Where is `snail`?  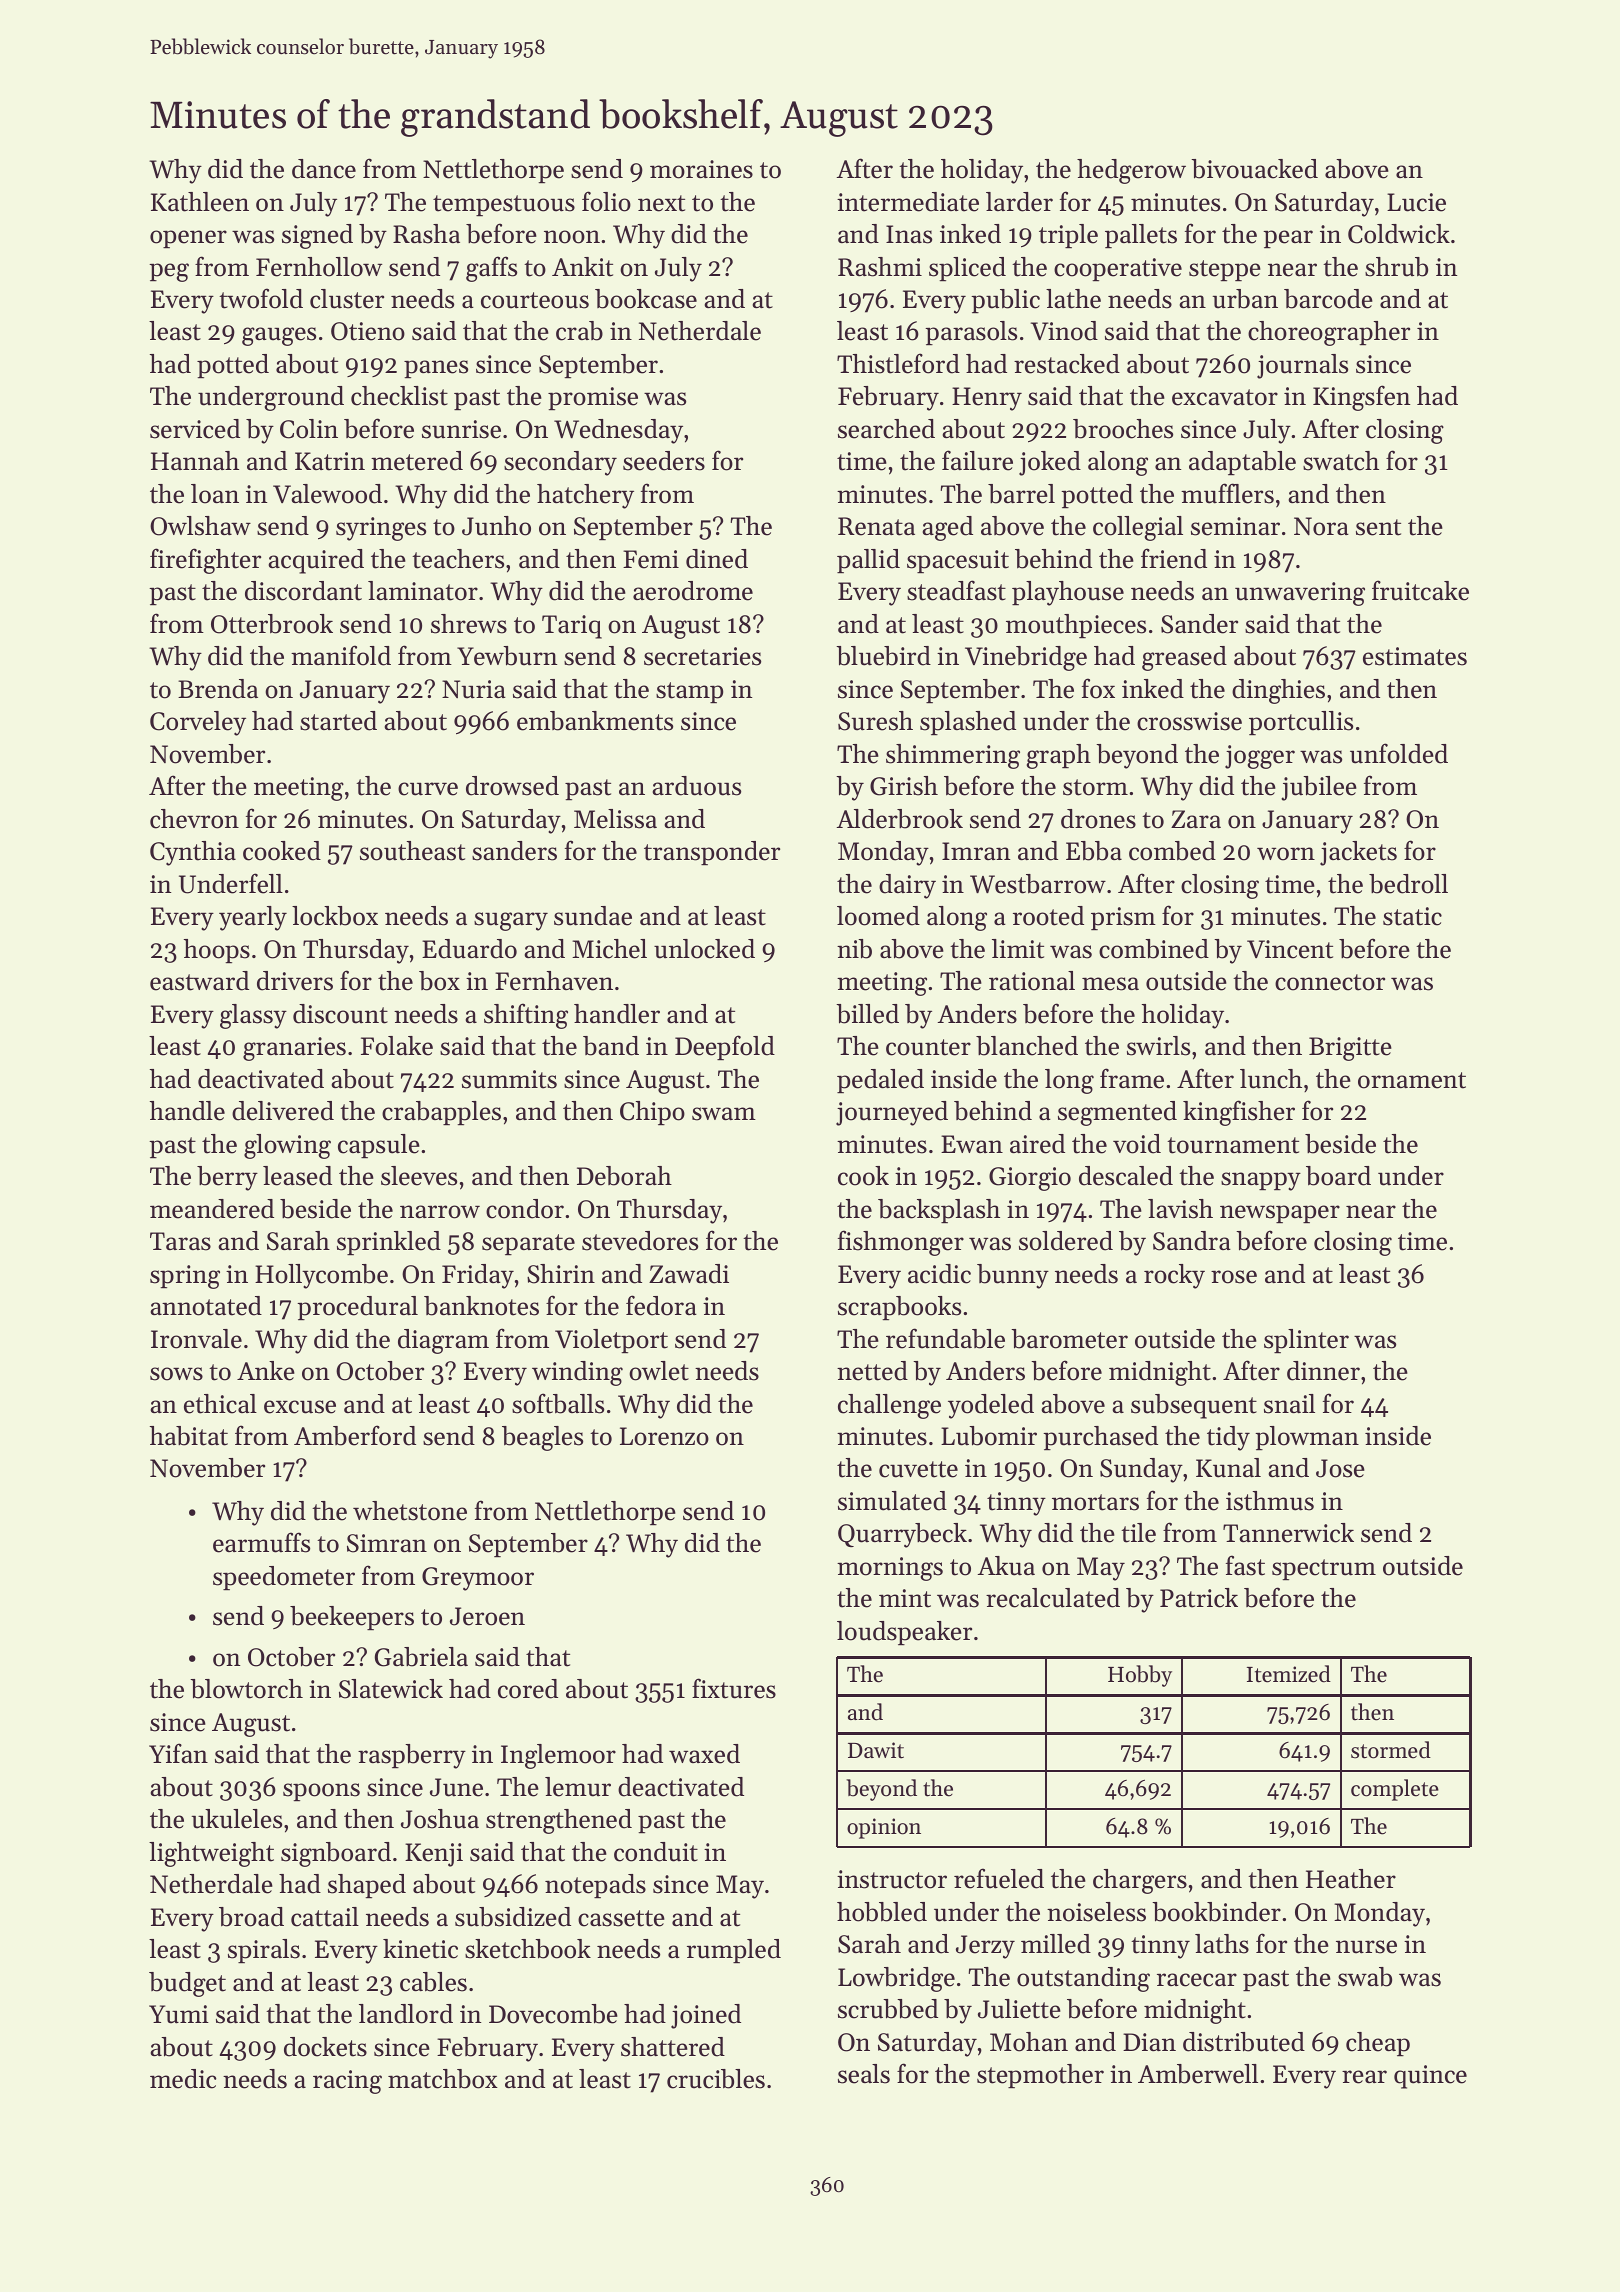 snail is located at coordinates (1289, 1404).
